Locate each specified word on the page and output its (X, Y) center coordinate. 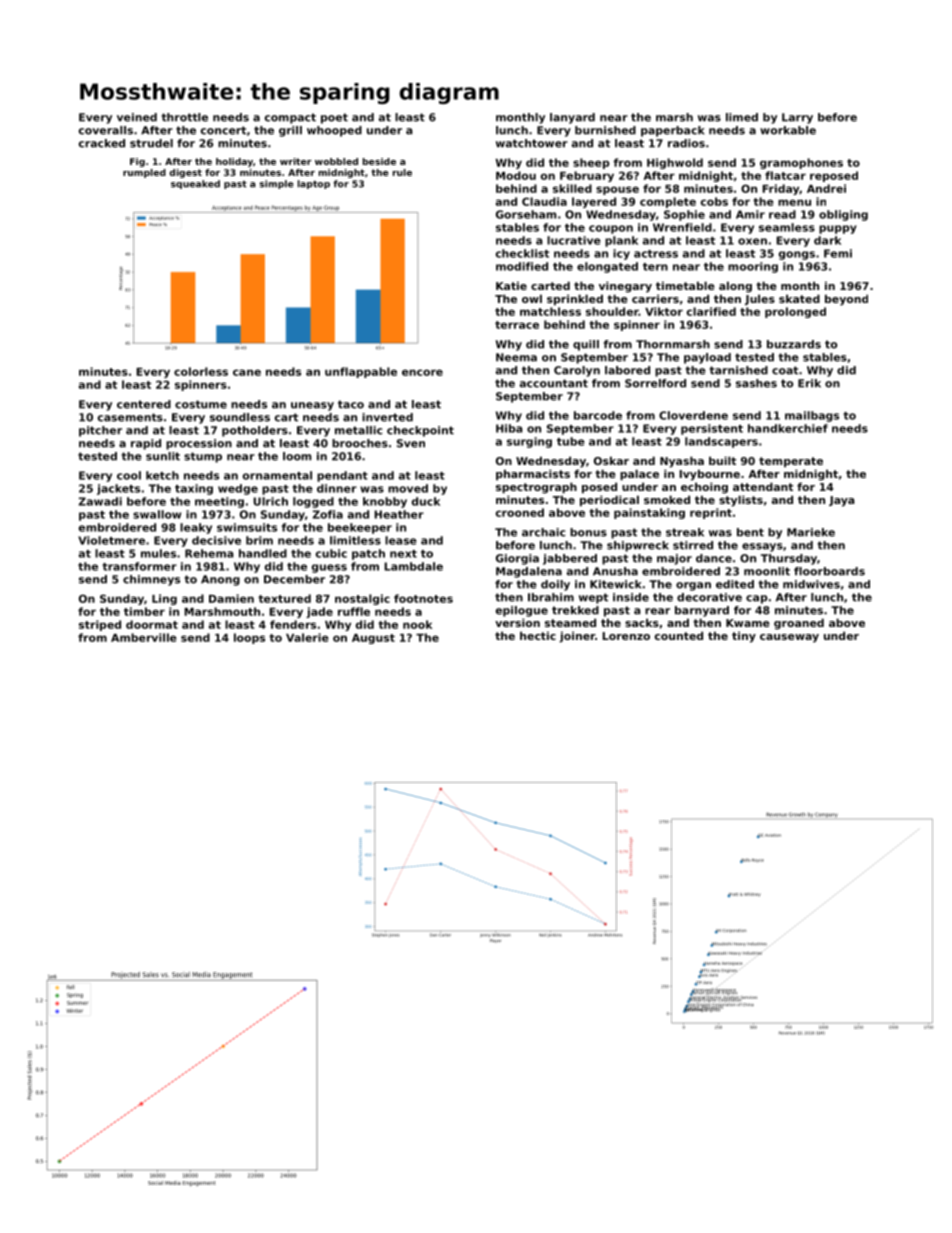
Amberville (144, 637)
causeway (789, 638)
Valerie (307, 637)
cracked (102, 143)
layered (594, 202)
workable (788, 130)
